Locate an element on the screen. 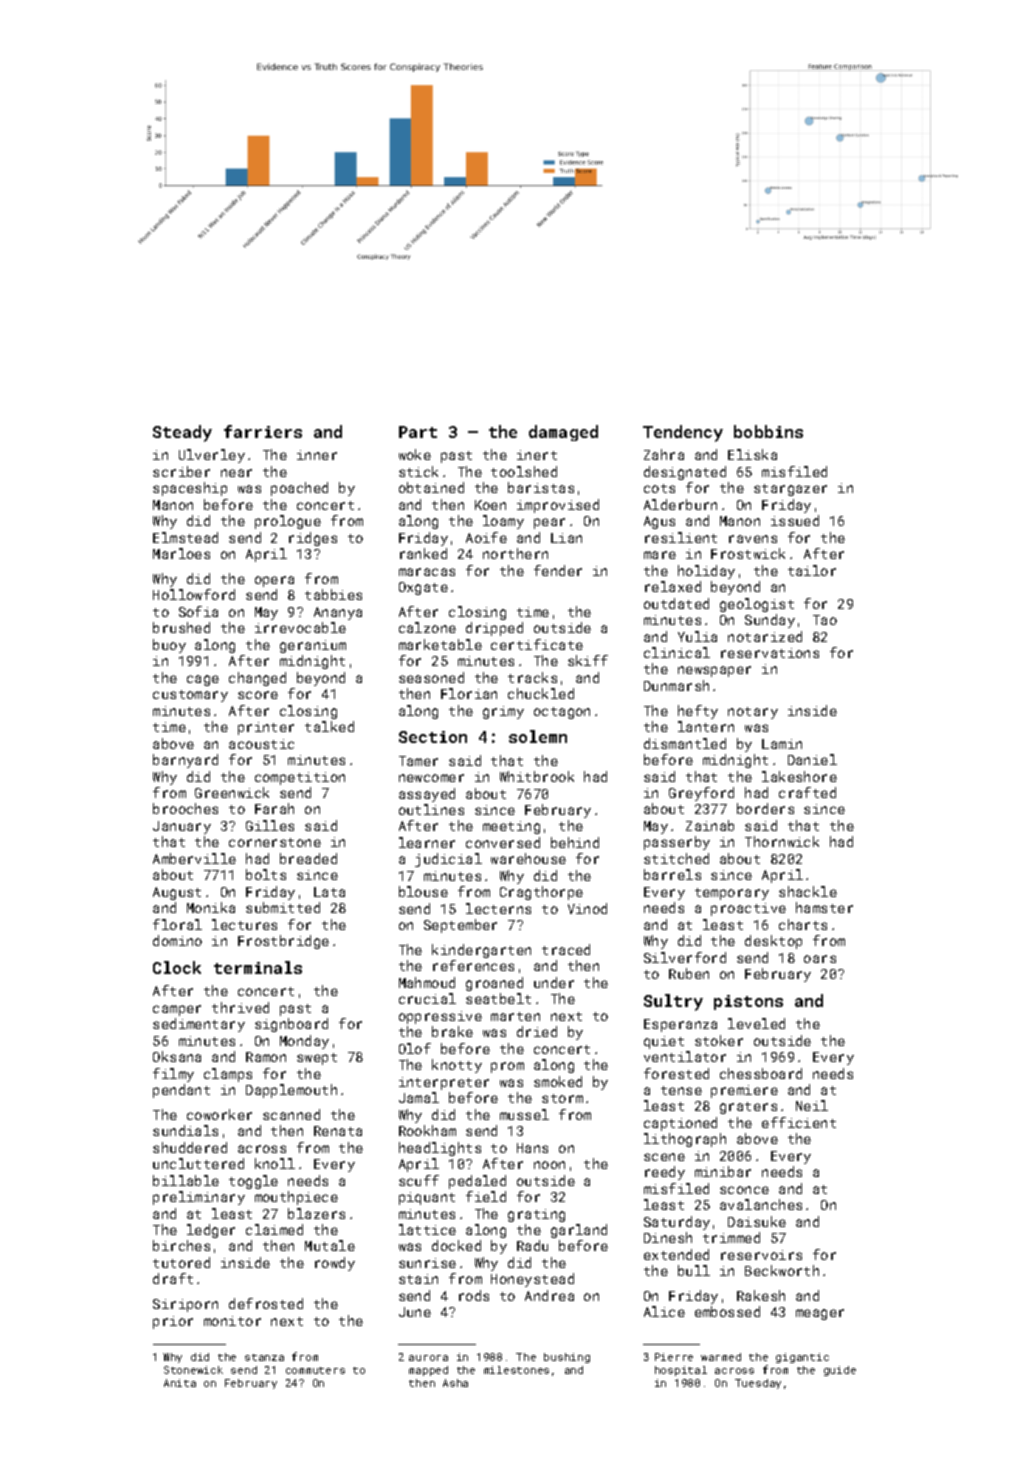  Part is located at coordinates (418, 432).
